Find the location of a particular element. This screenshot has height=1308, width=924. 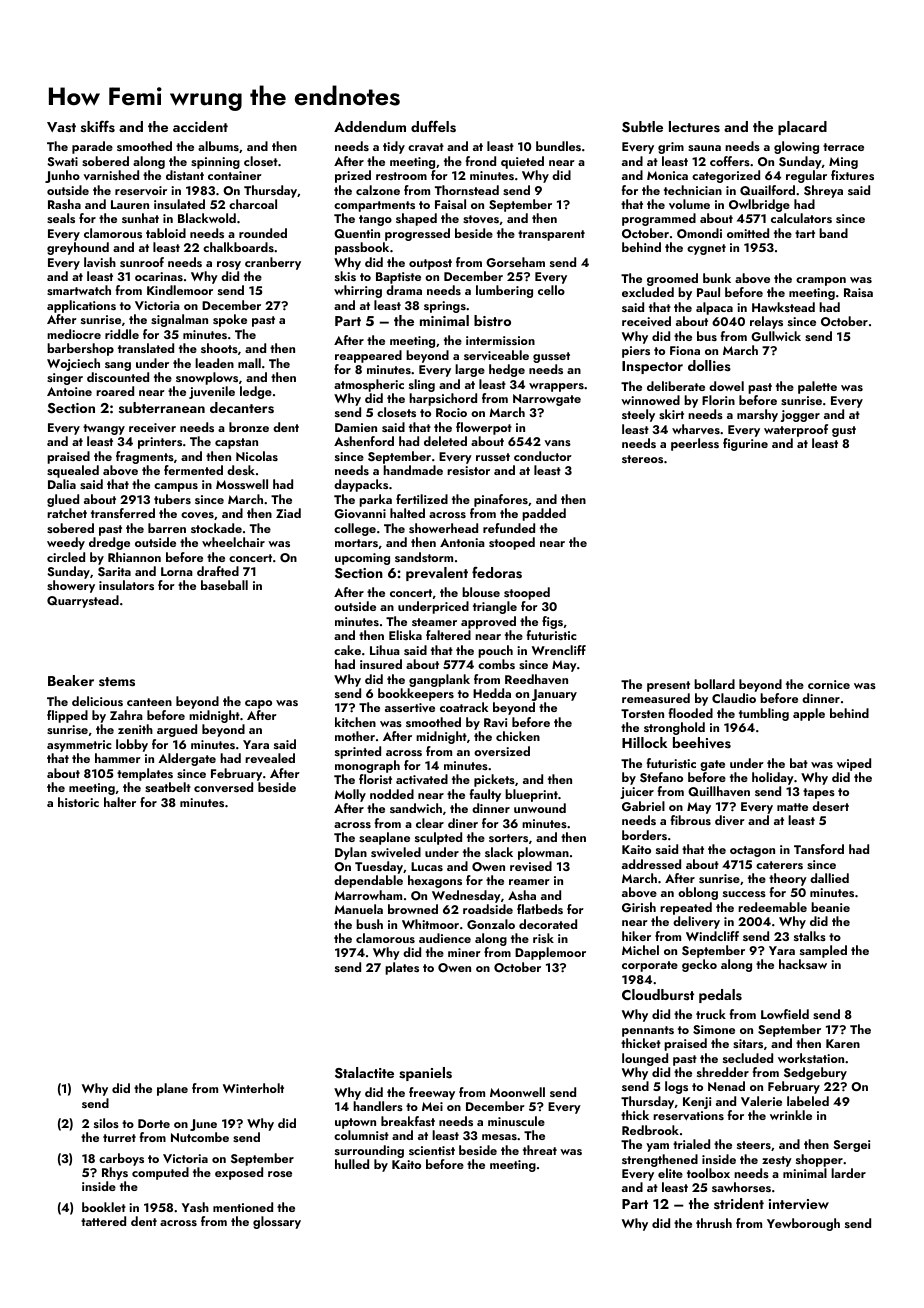

Winterholt is located at coordinates (253, 1088).
